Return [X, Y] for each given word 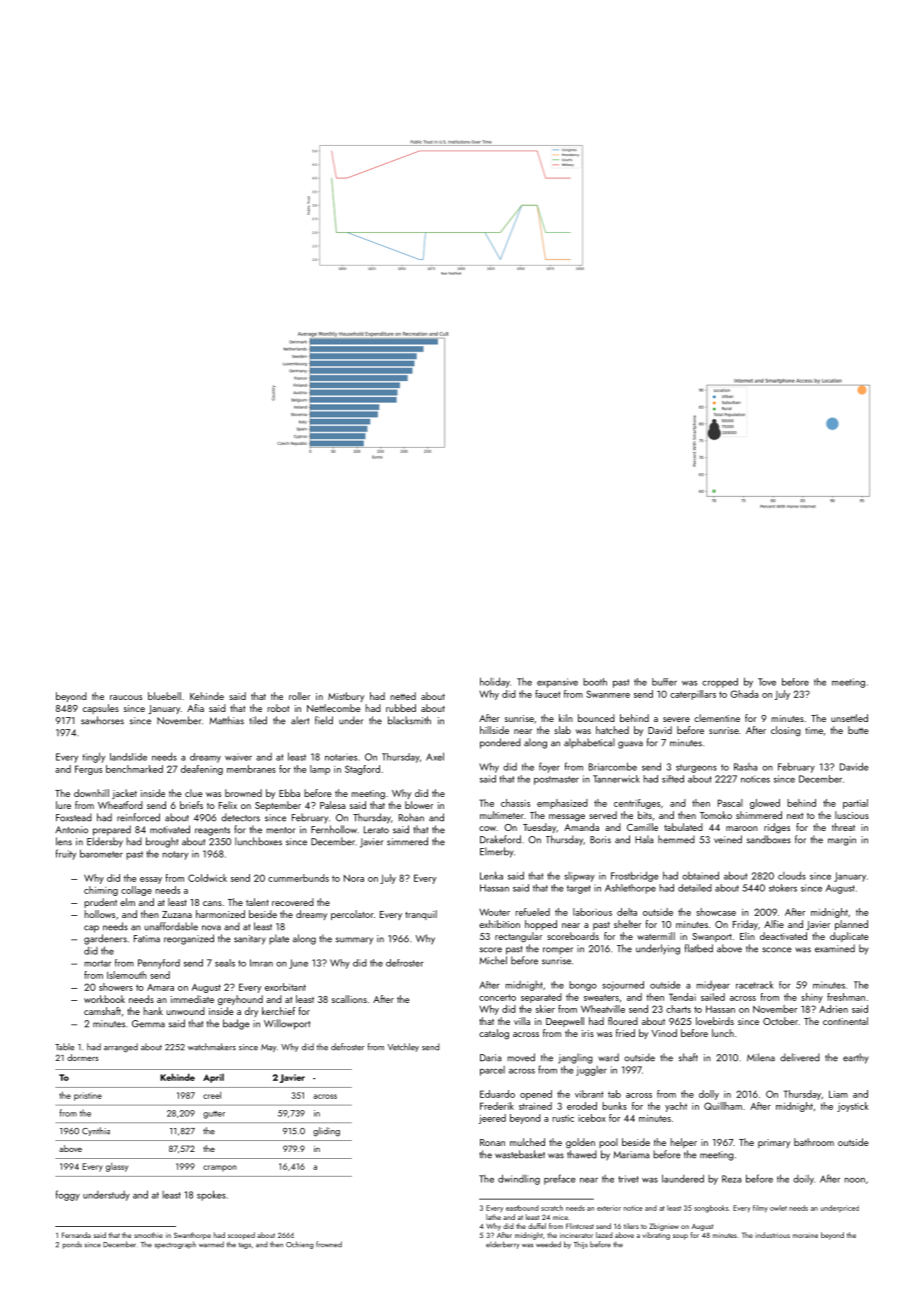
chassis [515, 803]
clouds [792, 875]
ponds [72, 1245]
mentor [280, 830]
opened [536, 1095]
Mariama [631, 1155]
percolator [352, 915]
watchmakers [212, 1047]
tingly [93, 757]
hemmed [676, 839]
